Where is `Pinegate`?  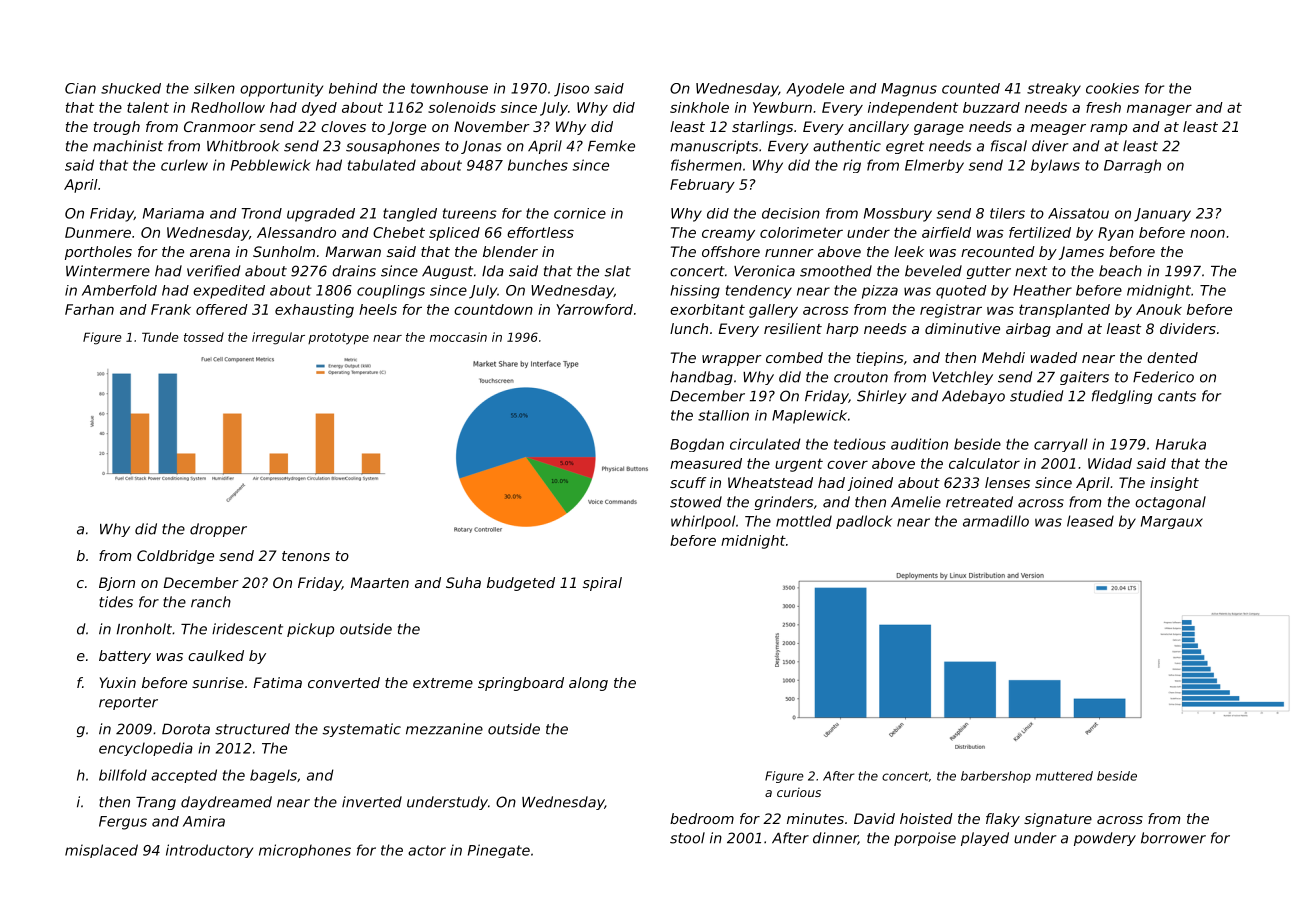 Pinegate is located at coordinates (499, 851).
